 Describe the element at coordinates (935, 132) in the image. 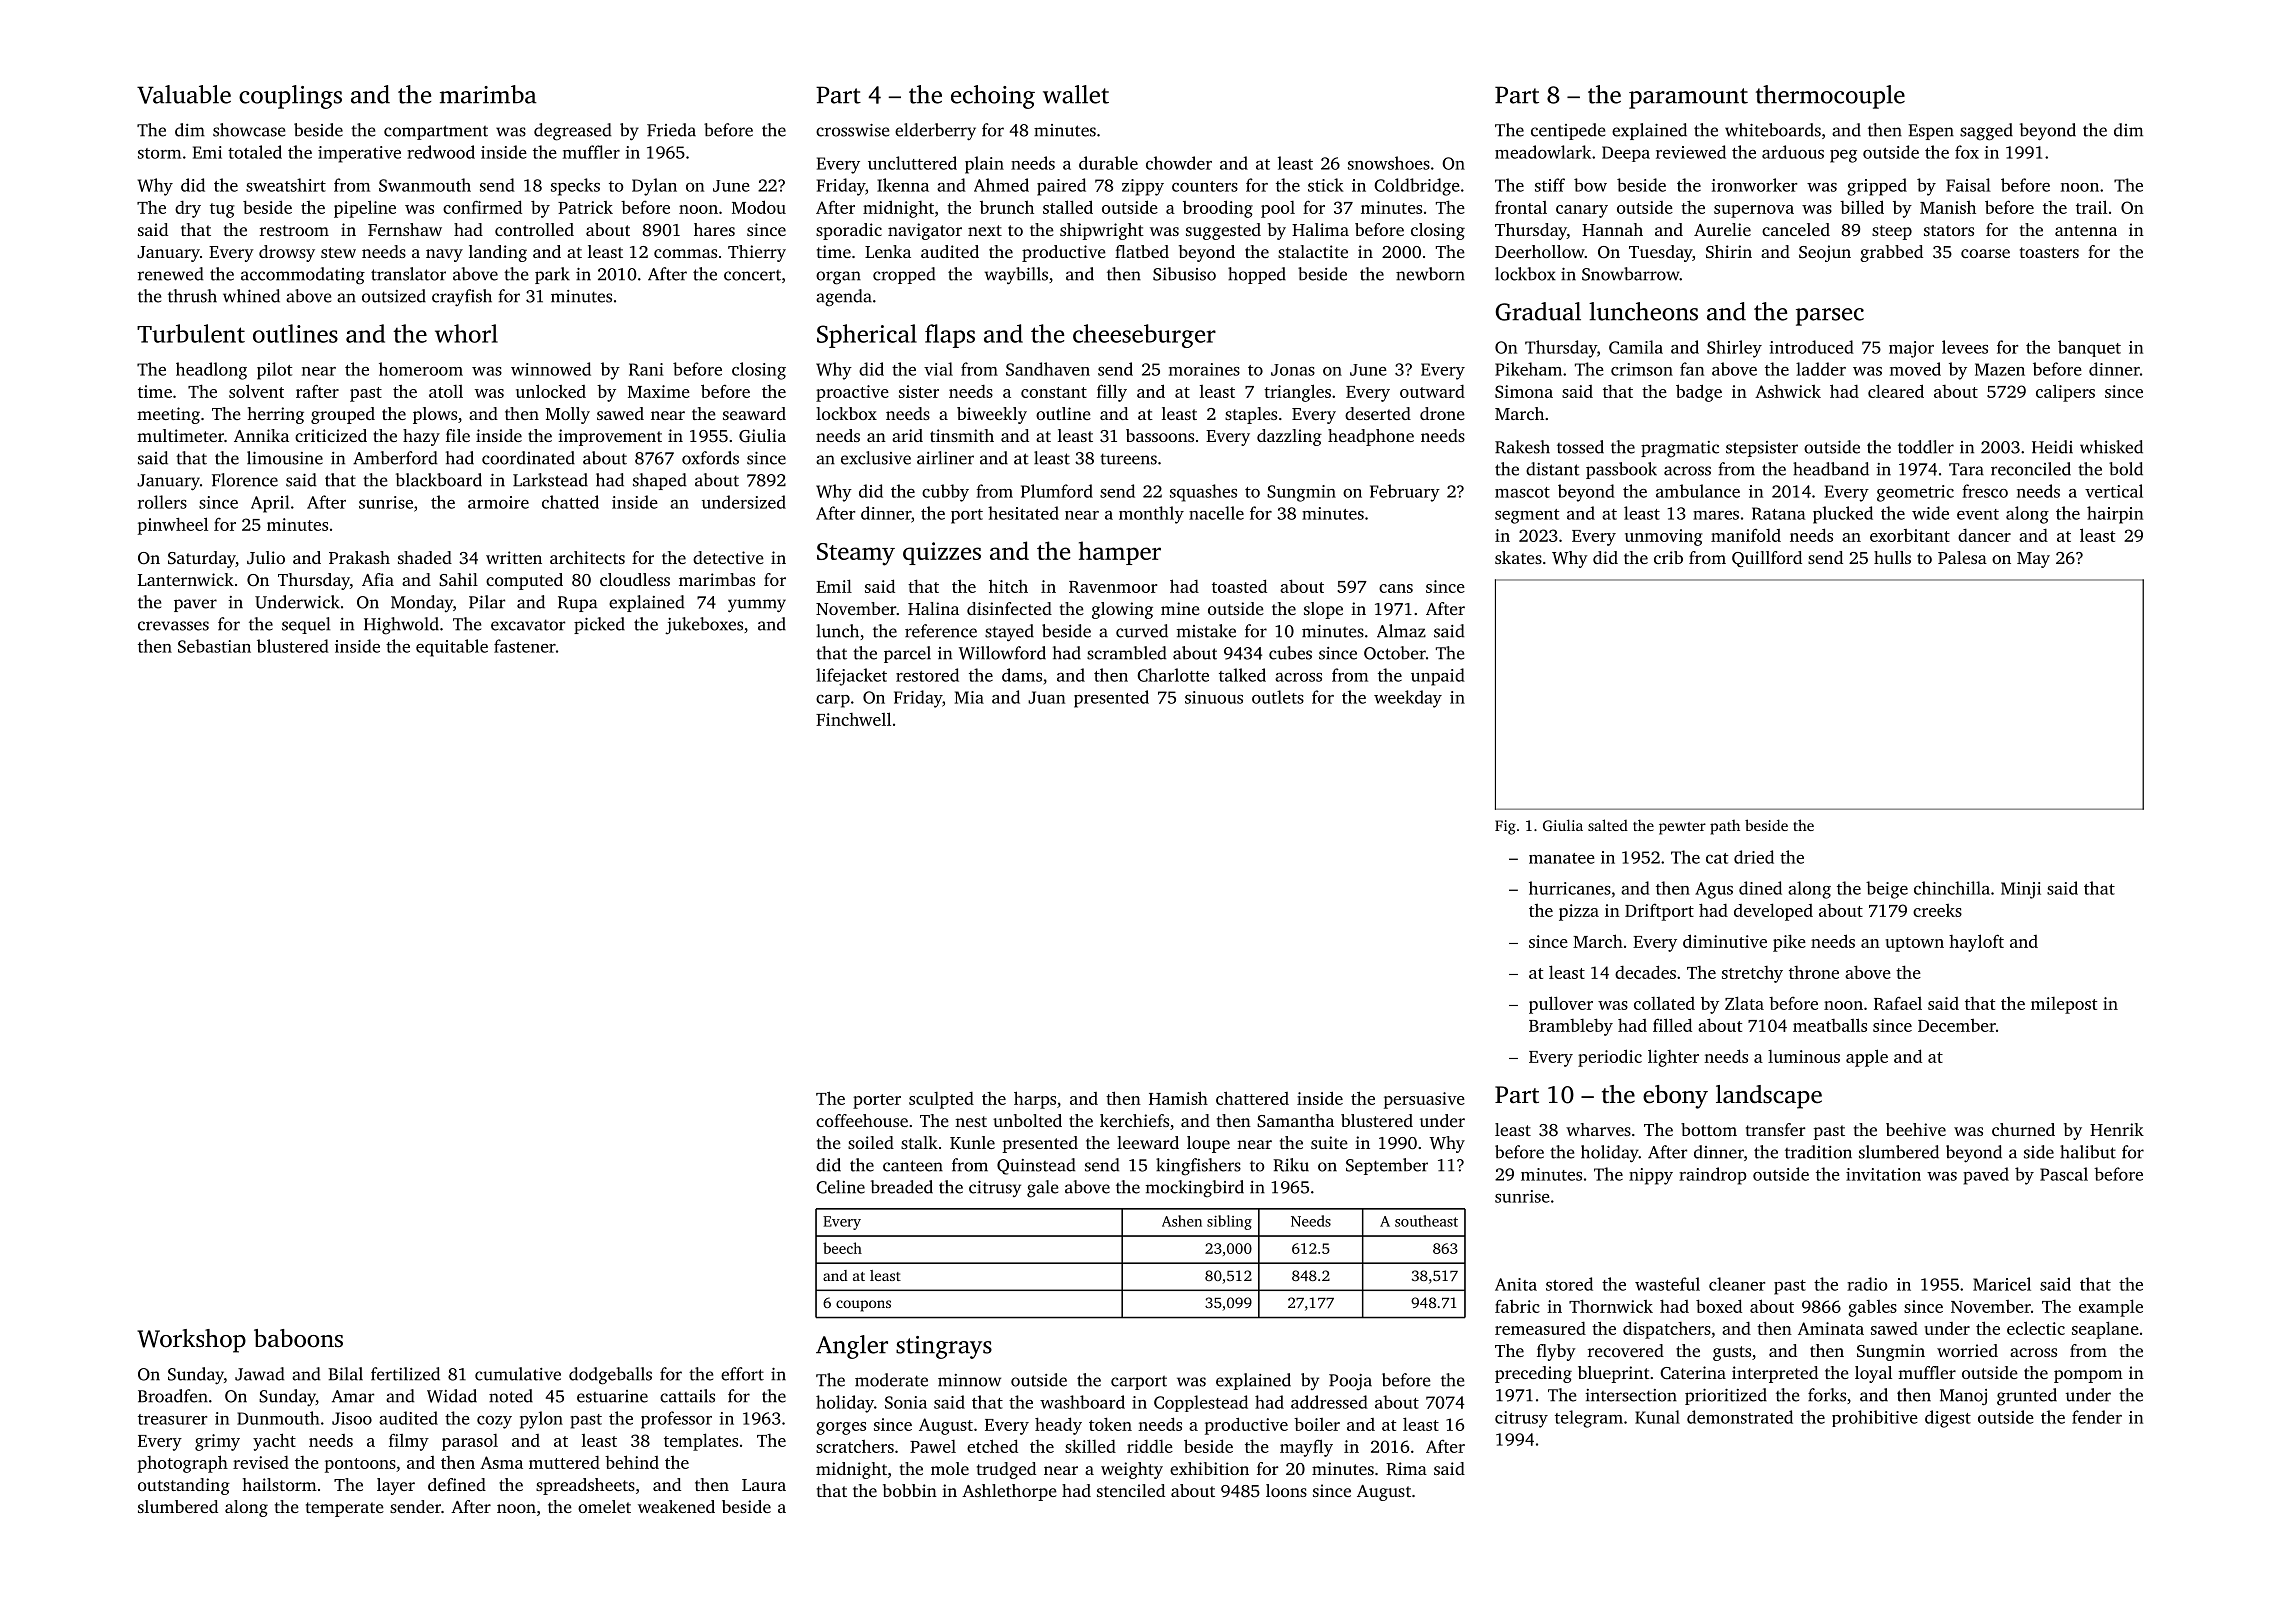

I see `elderberry` at that location.
